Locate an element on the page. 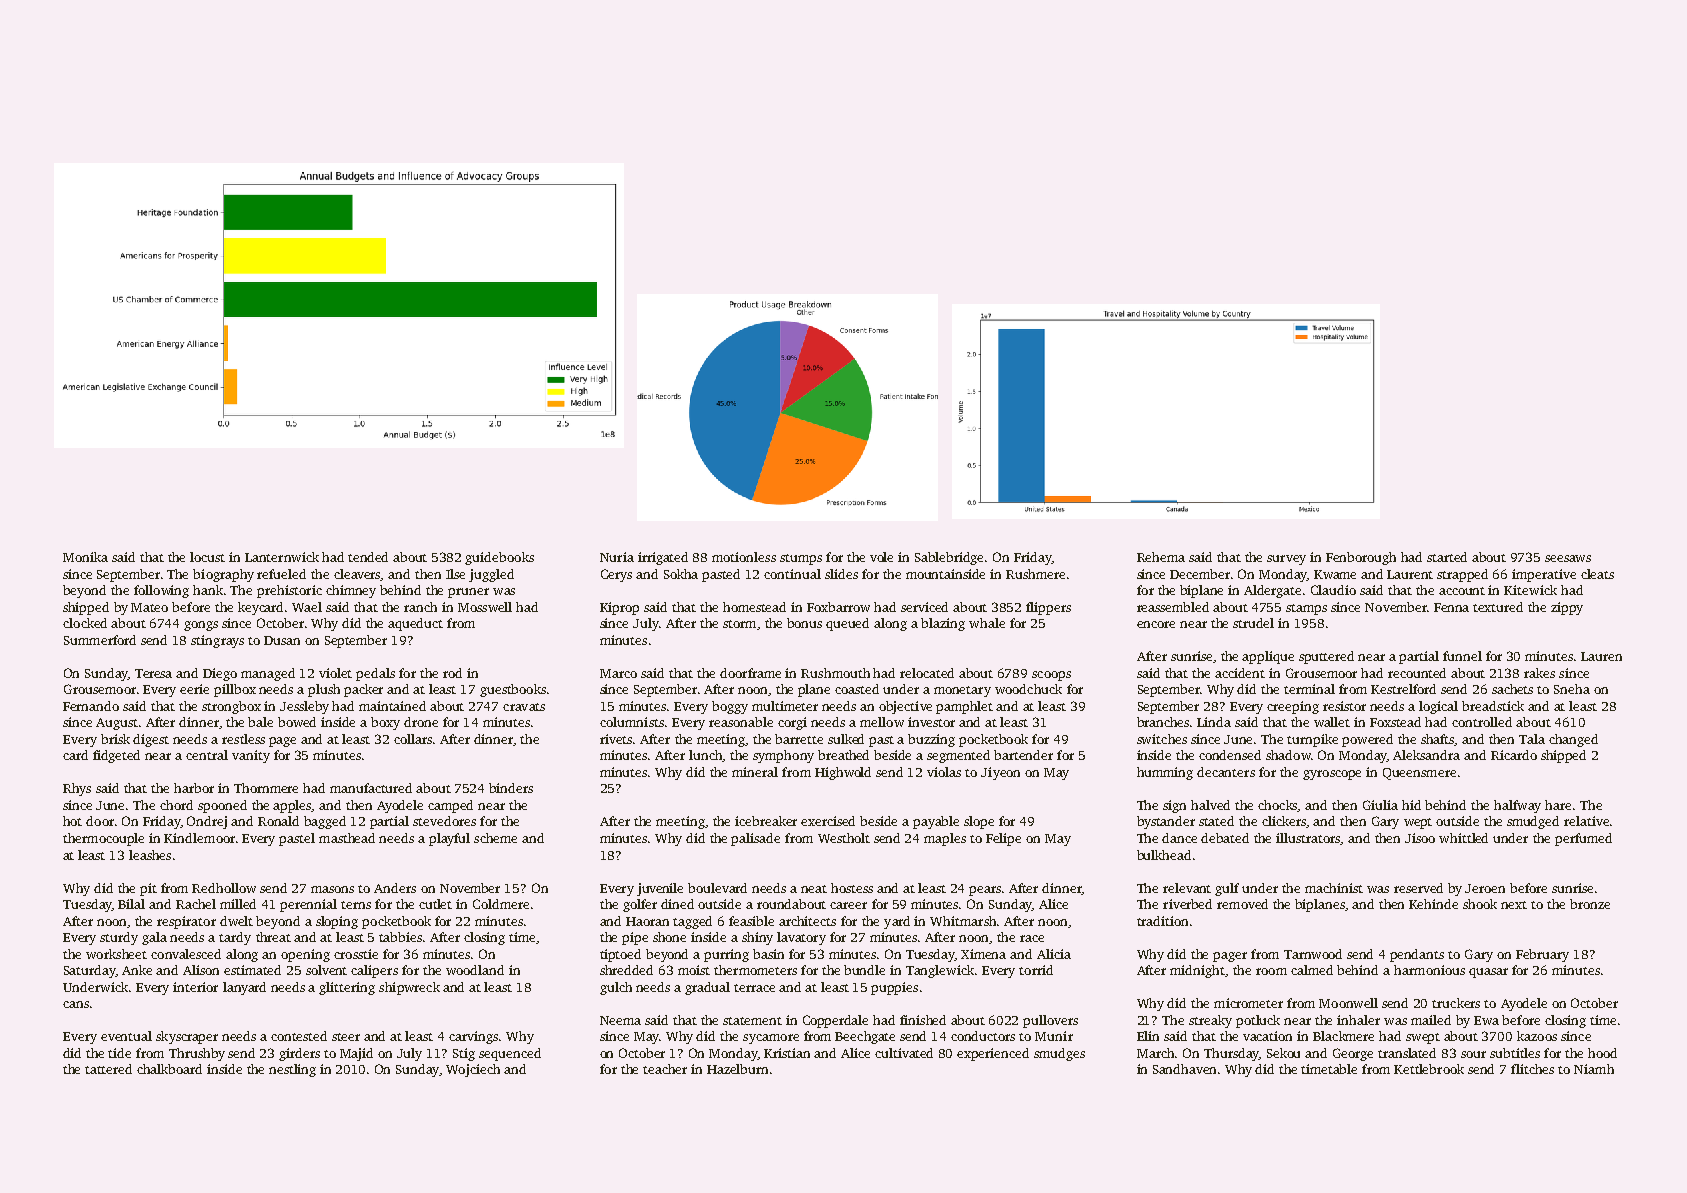 The height and width of the page is (1193, 1687). locust is located at coordinates (207, 557).
